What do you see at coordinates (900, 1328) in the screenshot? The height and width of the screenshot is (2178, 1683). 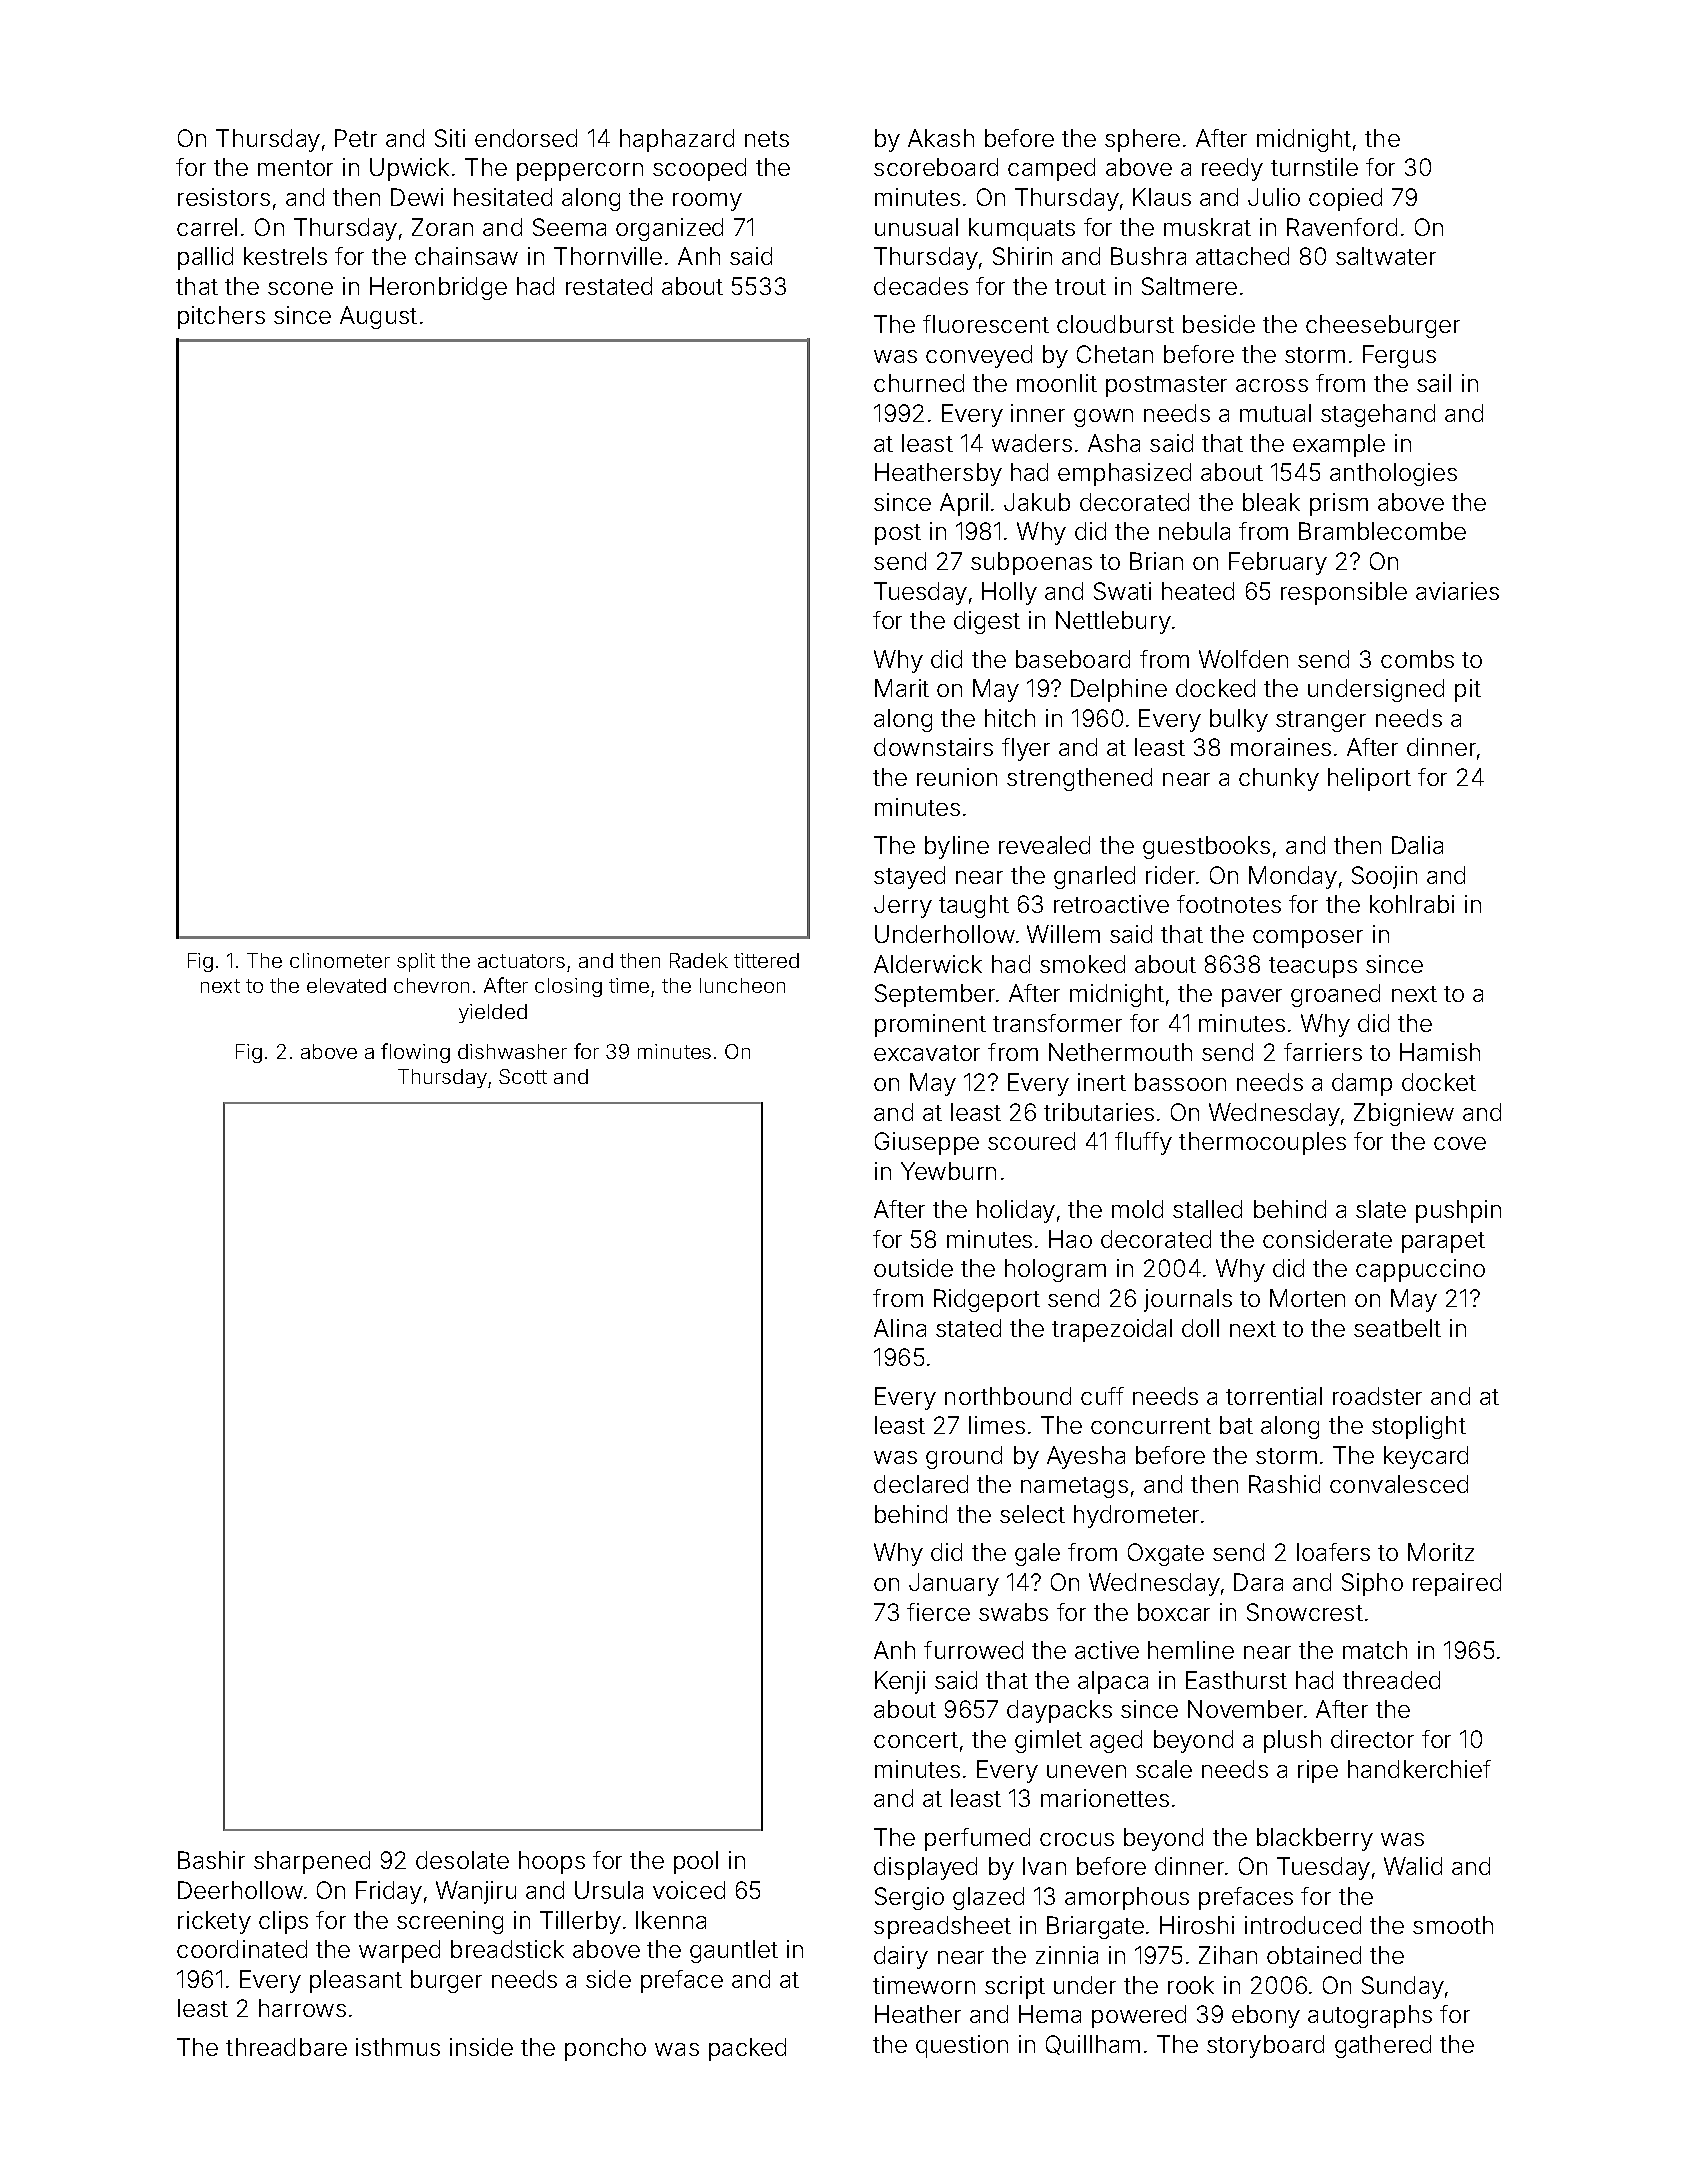 I see `Alina` at bounding box center [900, 1328].
